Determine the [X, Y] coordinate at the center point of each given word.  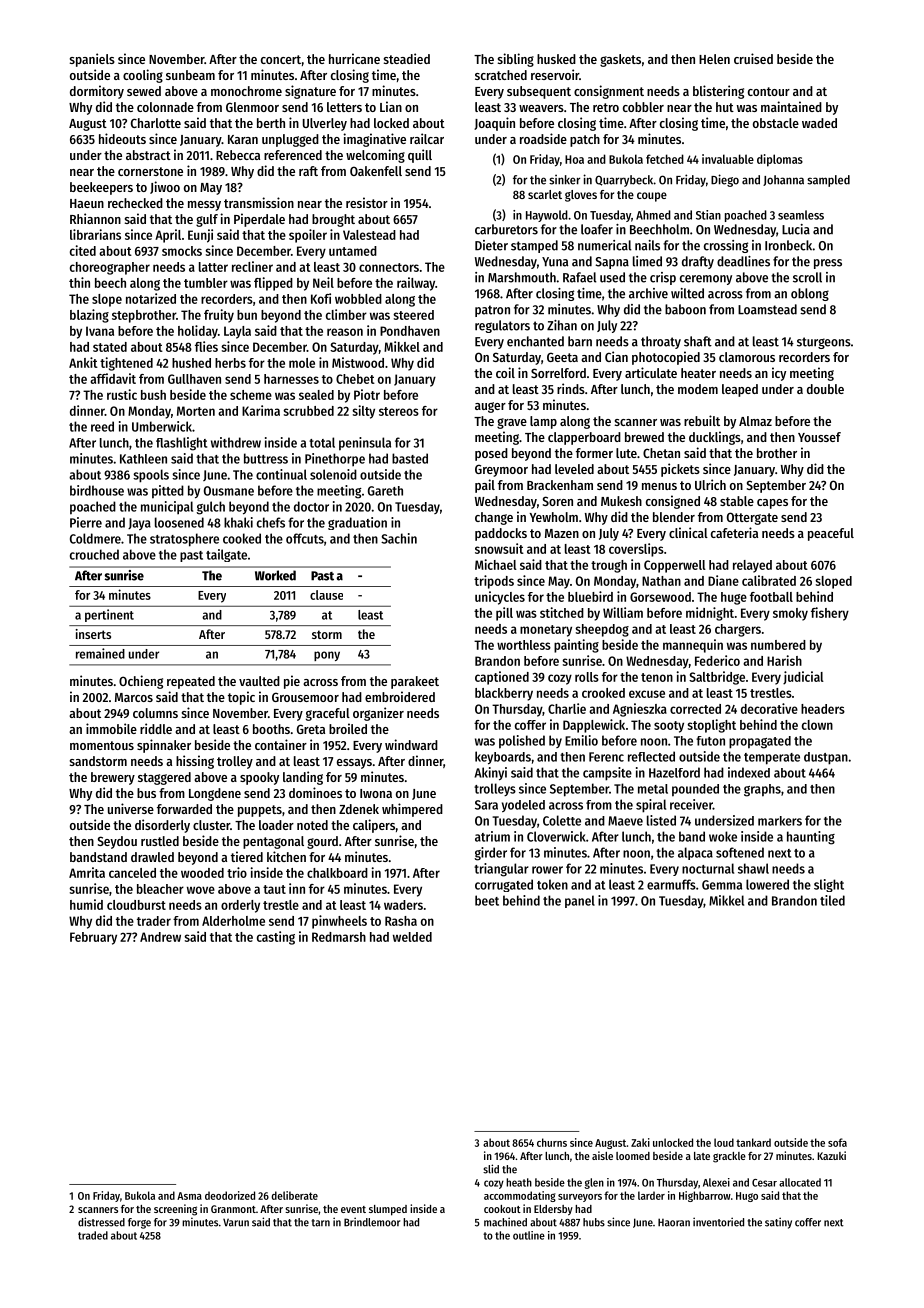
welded [412, 937]
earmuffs [671, 884]
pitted [168, 492]
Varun [236, 1222]
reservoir [555, 74]
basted [410, 458]
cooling [143, 76]
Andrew [160, 937]
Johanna [783, 180]
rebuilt [702, 420]
